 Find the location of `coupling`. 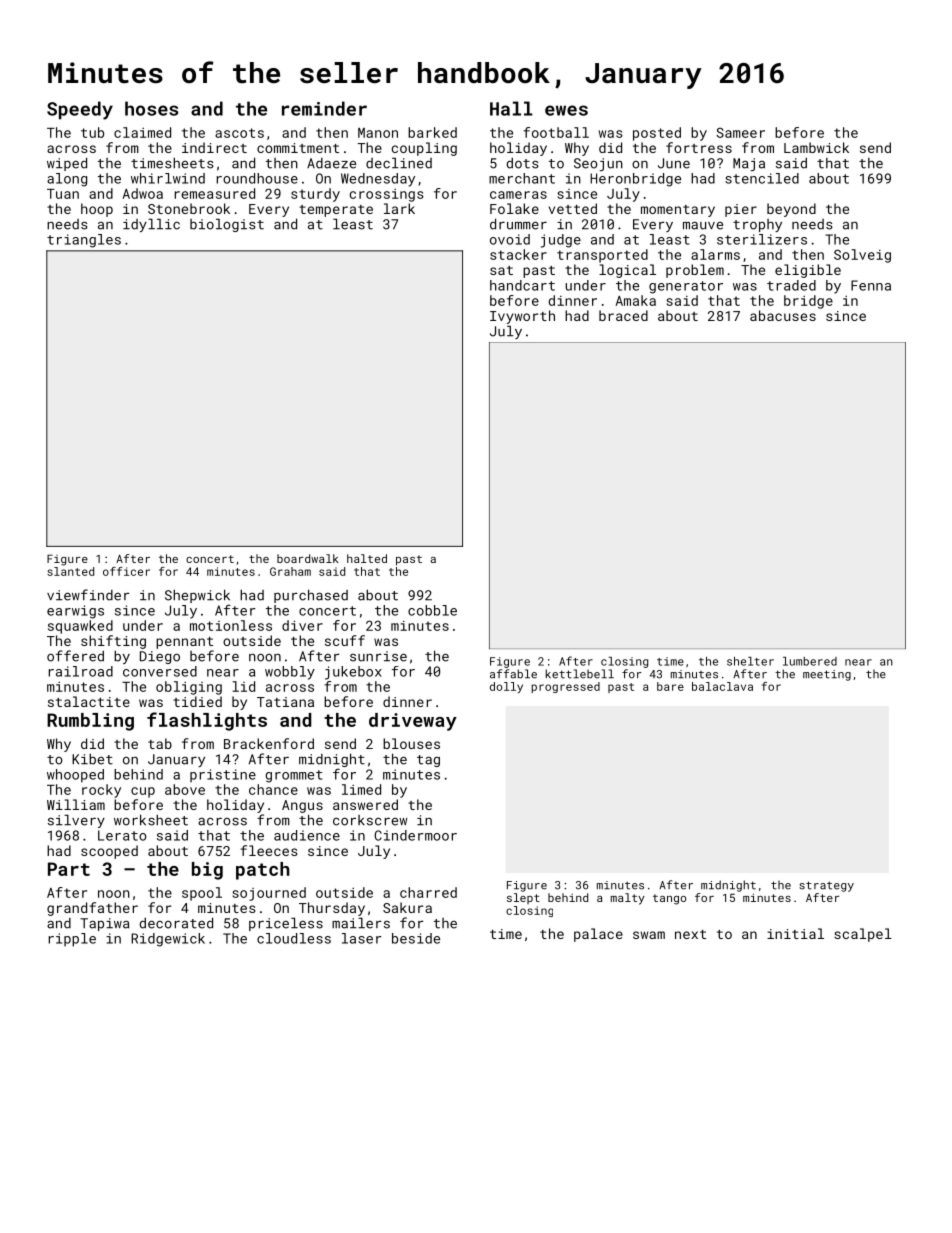

coupling is located at coordinates (424, 149).
